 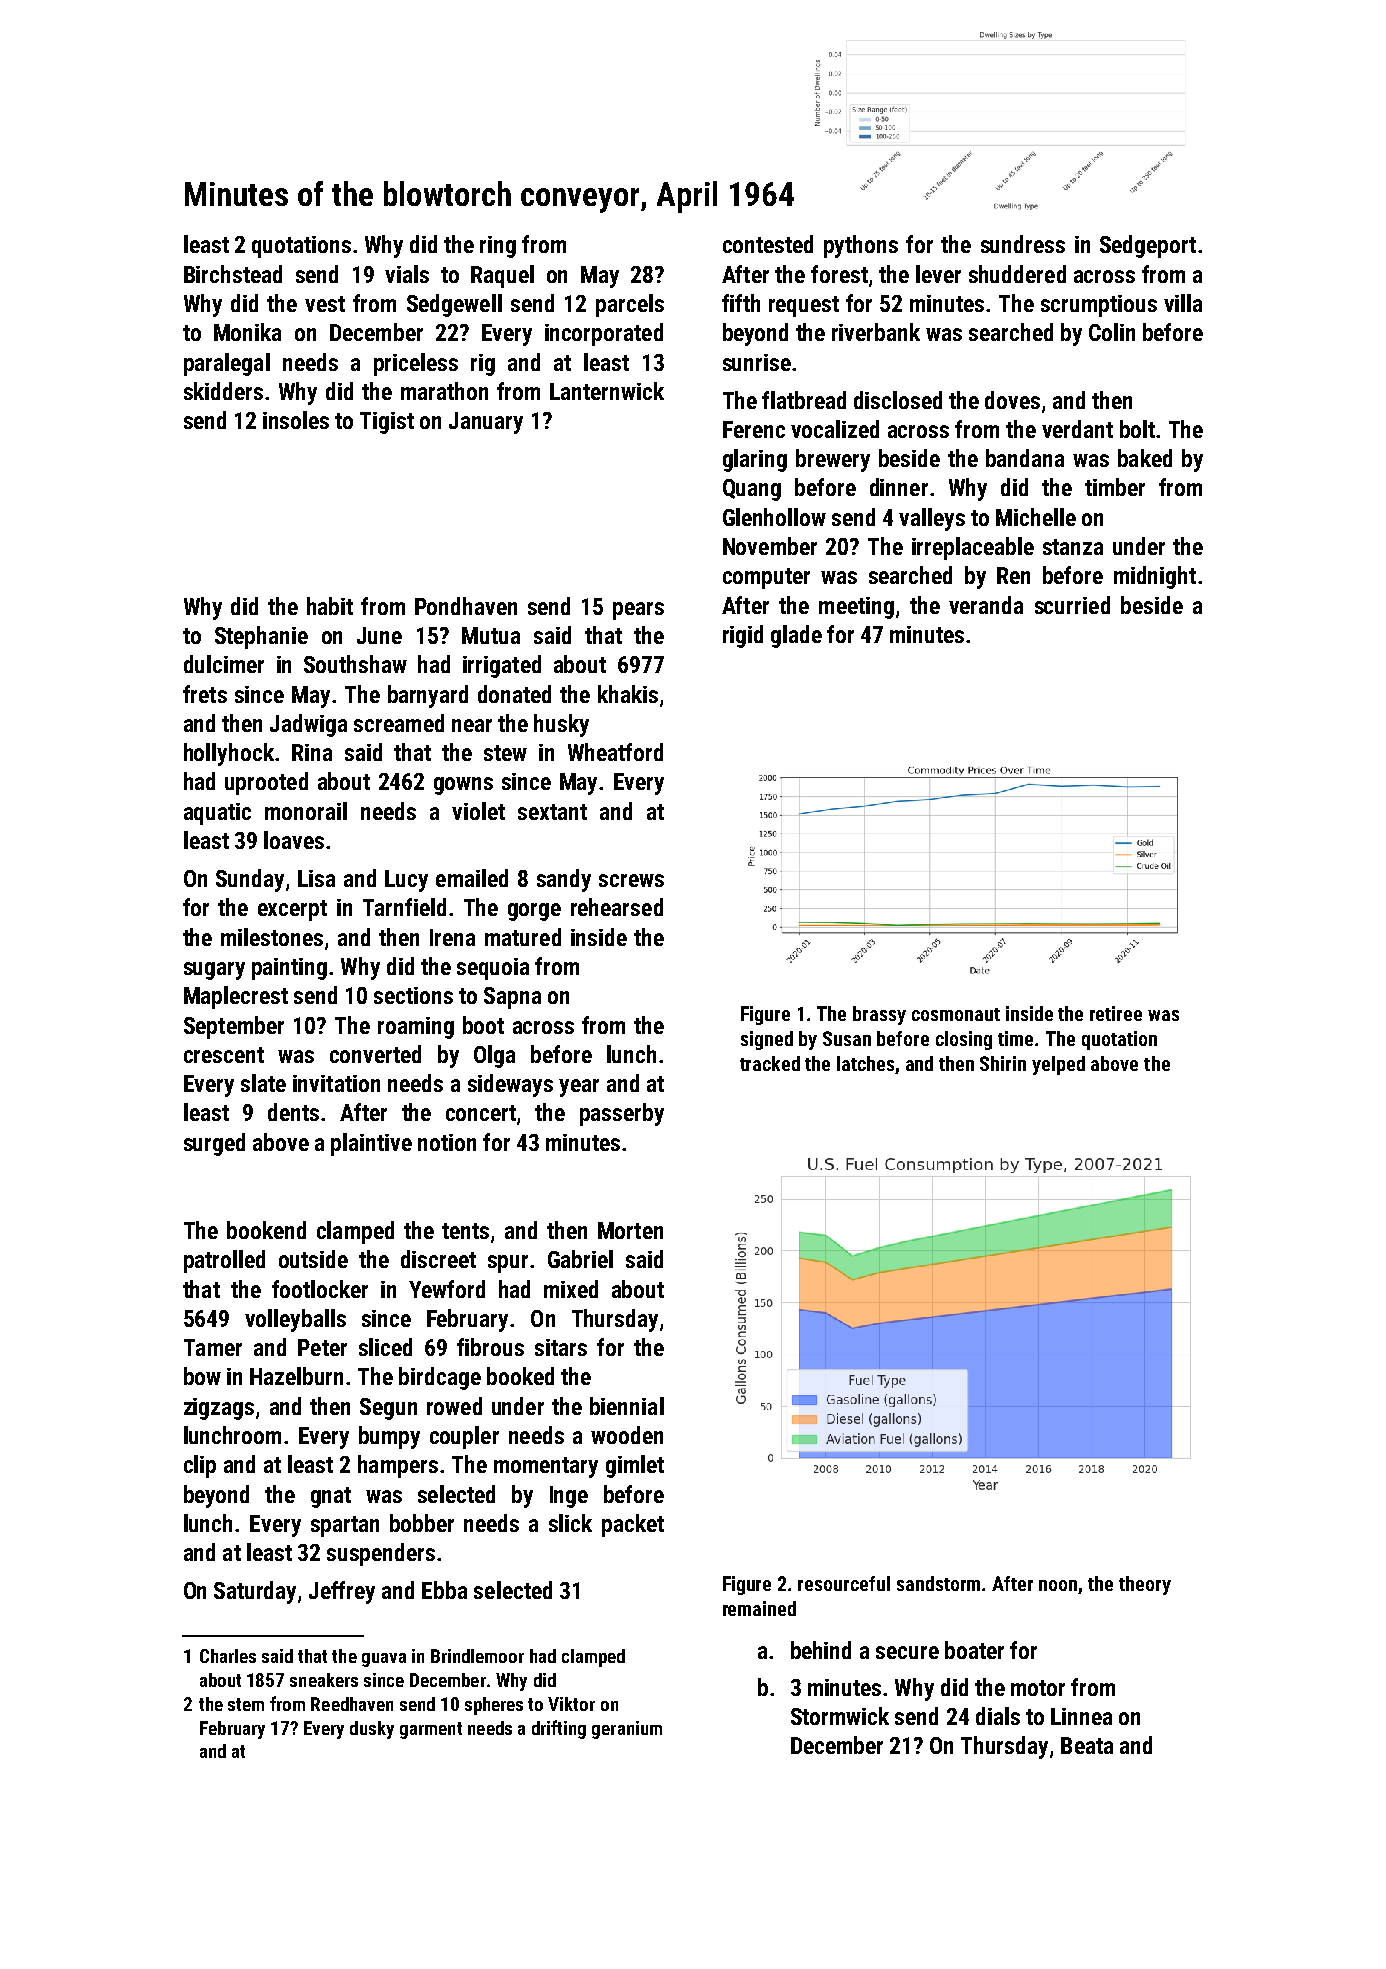 I want to click on clip, so click(x=200, y=1466).
